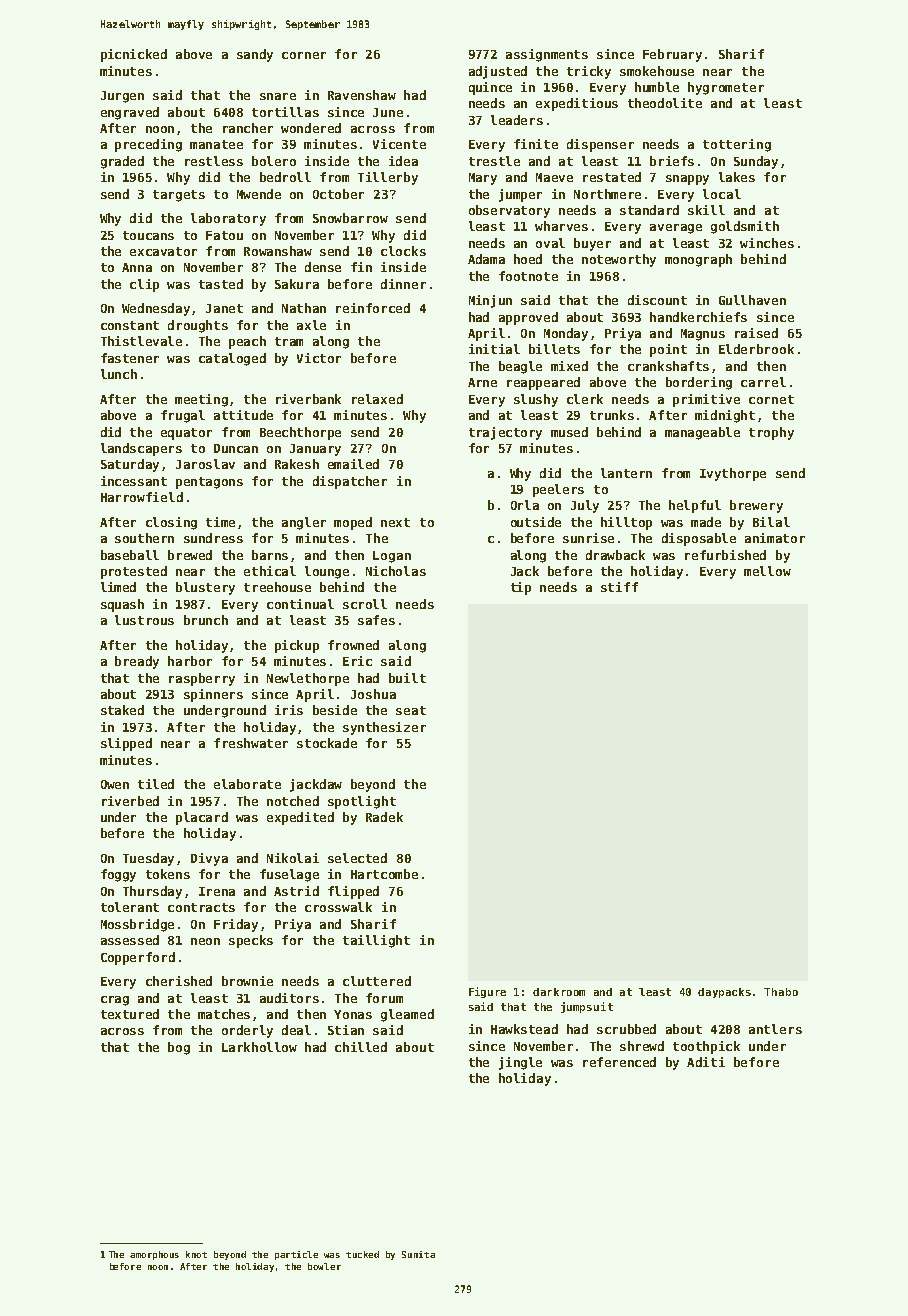 The image size is (908, 1316). What do you see at coordinates (118, 875) in the screenshot?
I see `foggy` at bounding box center [118, 875].
